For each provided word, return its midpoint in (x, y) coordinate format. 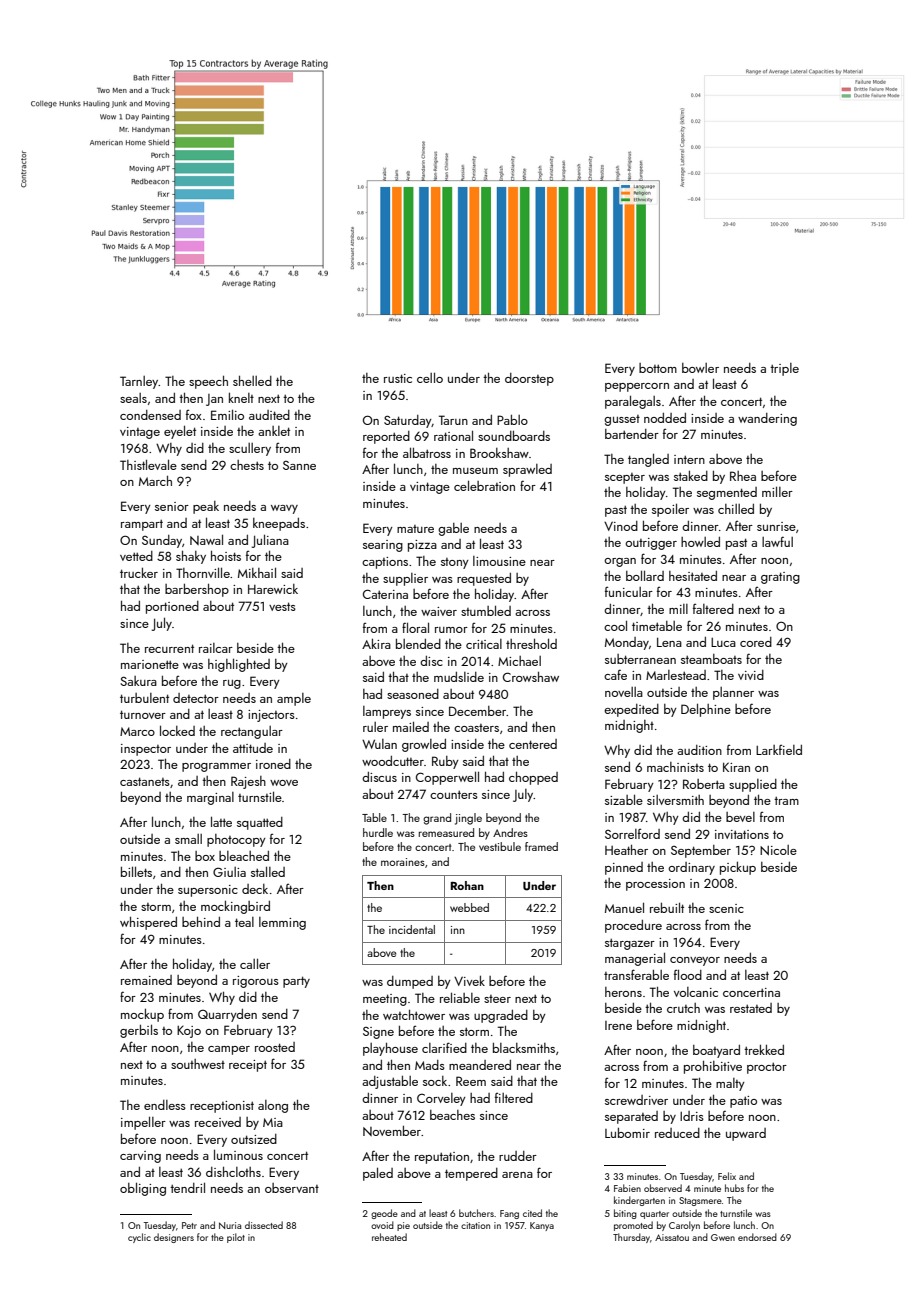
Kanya (542, 1226)
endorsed (757, 1237)
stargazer (630, 944)
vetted (136, 556)
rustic (398, 378)
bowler (700, 368)
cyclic (139, 1238)
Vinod (621, 526)
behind (201, 922)
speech (208, 382)
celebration (484, 485)
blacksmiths (524, 1048)
